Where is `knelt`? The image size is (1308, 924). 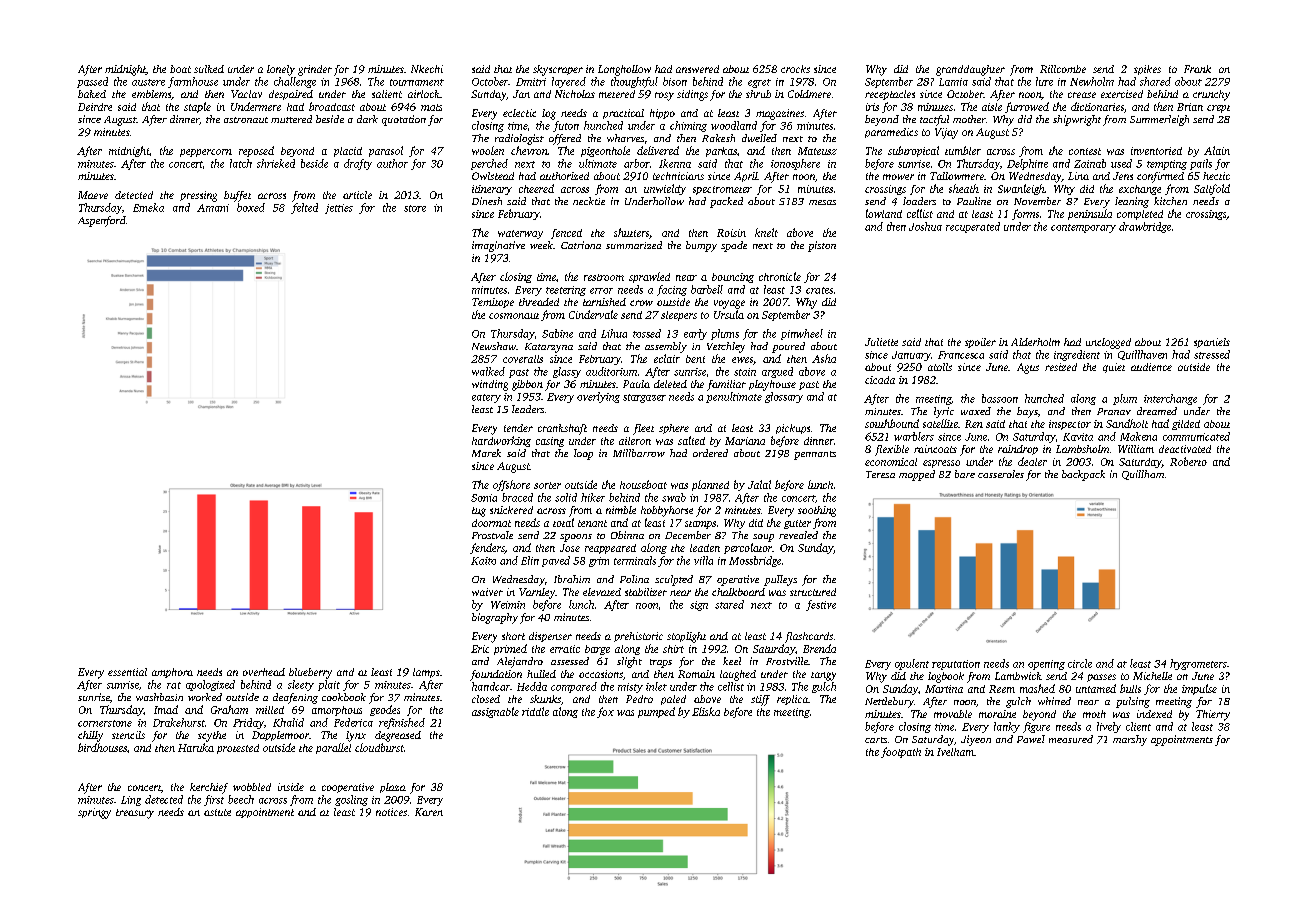 knelt is located at coordinates (766, 232).
